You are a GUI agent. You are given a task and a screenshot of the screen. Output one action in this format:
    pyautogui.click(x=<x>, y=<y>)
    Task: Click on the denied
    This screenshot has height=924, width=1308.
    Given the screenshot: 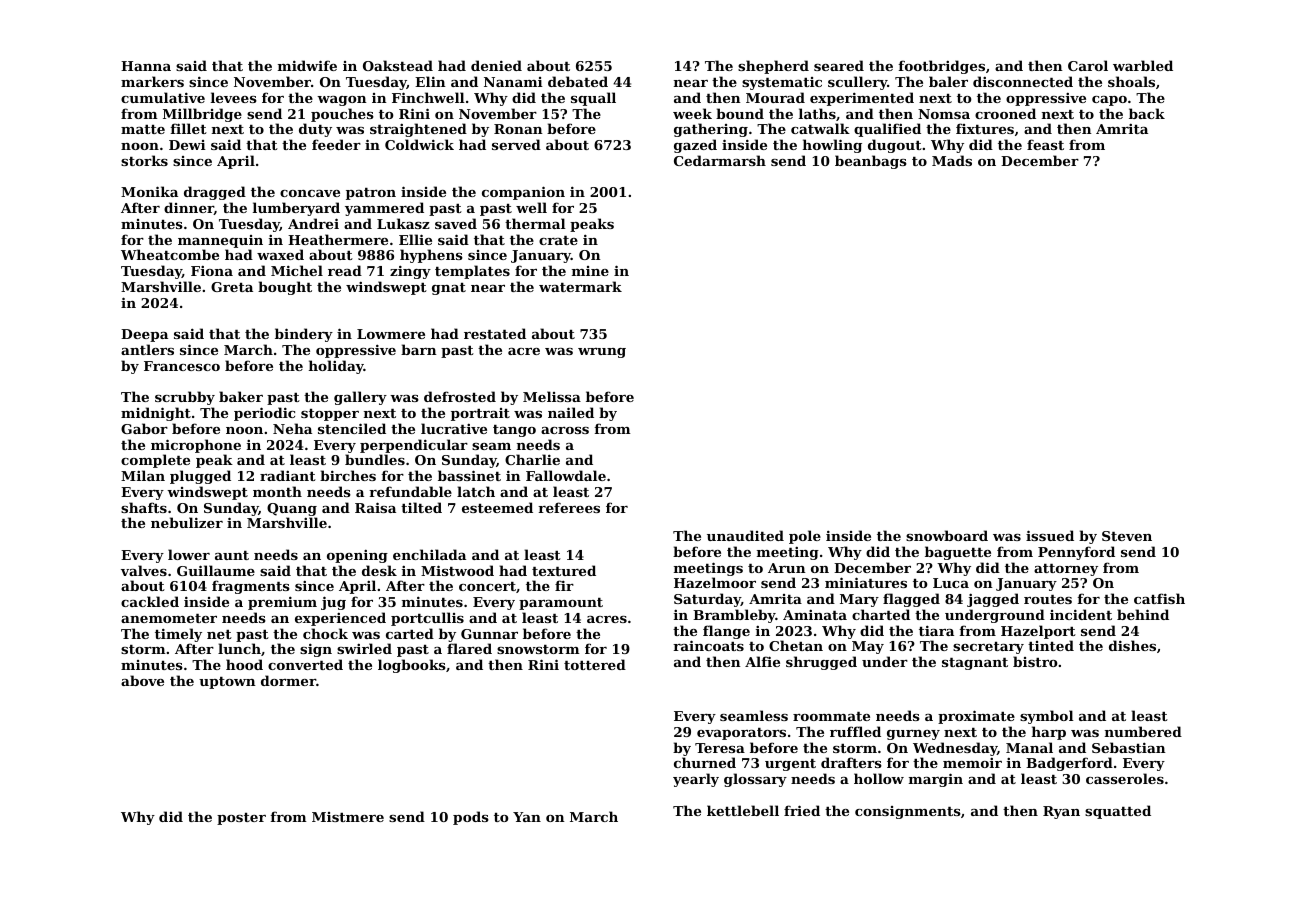 What is the action you would take?
    pyautogui.click(x=496, y=65)
